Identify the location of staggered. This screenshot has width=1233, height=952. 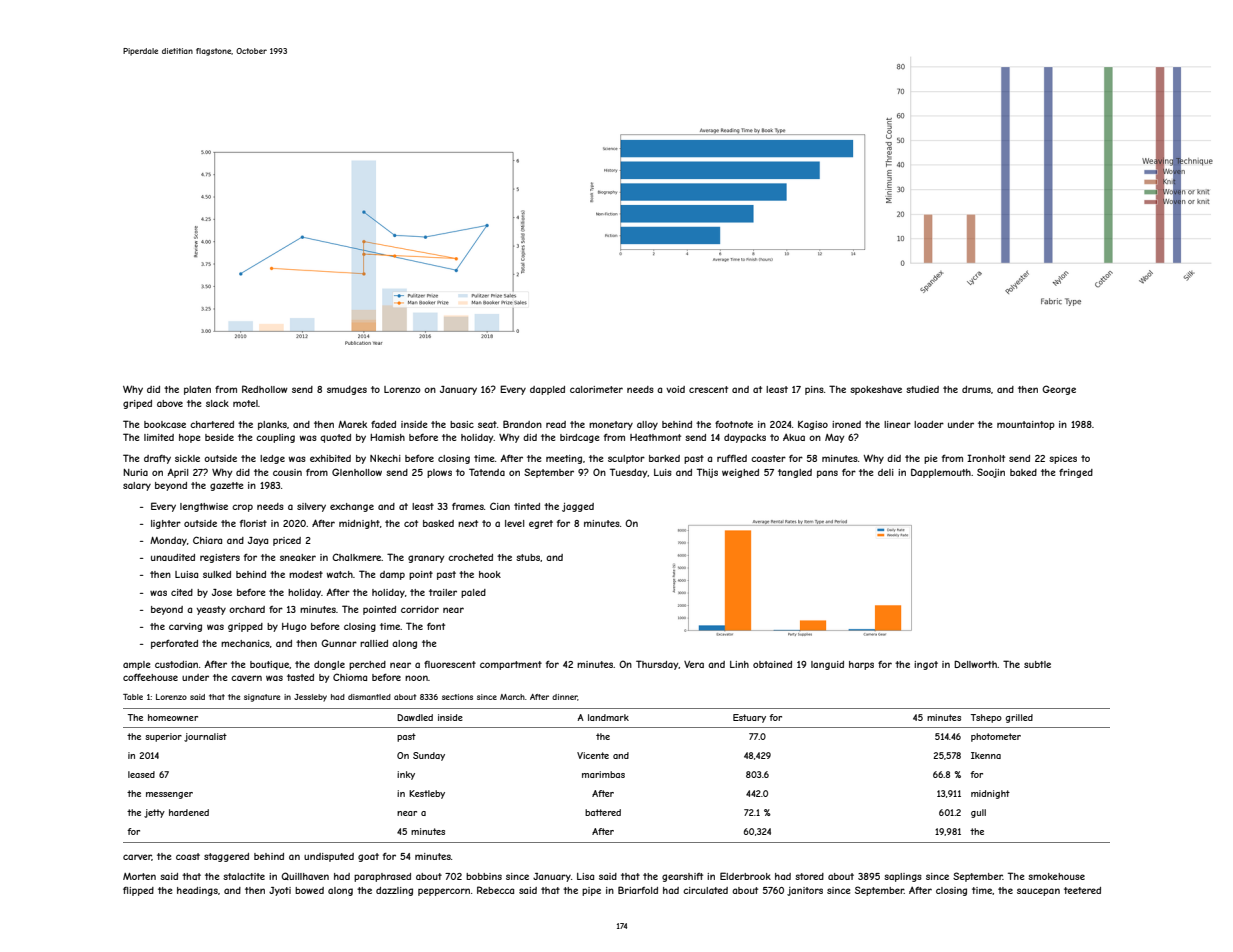
(226, 857).
